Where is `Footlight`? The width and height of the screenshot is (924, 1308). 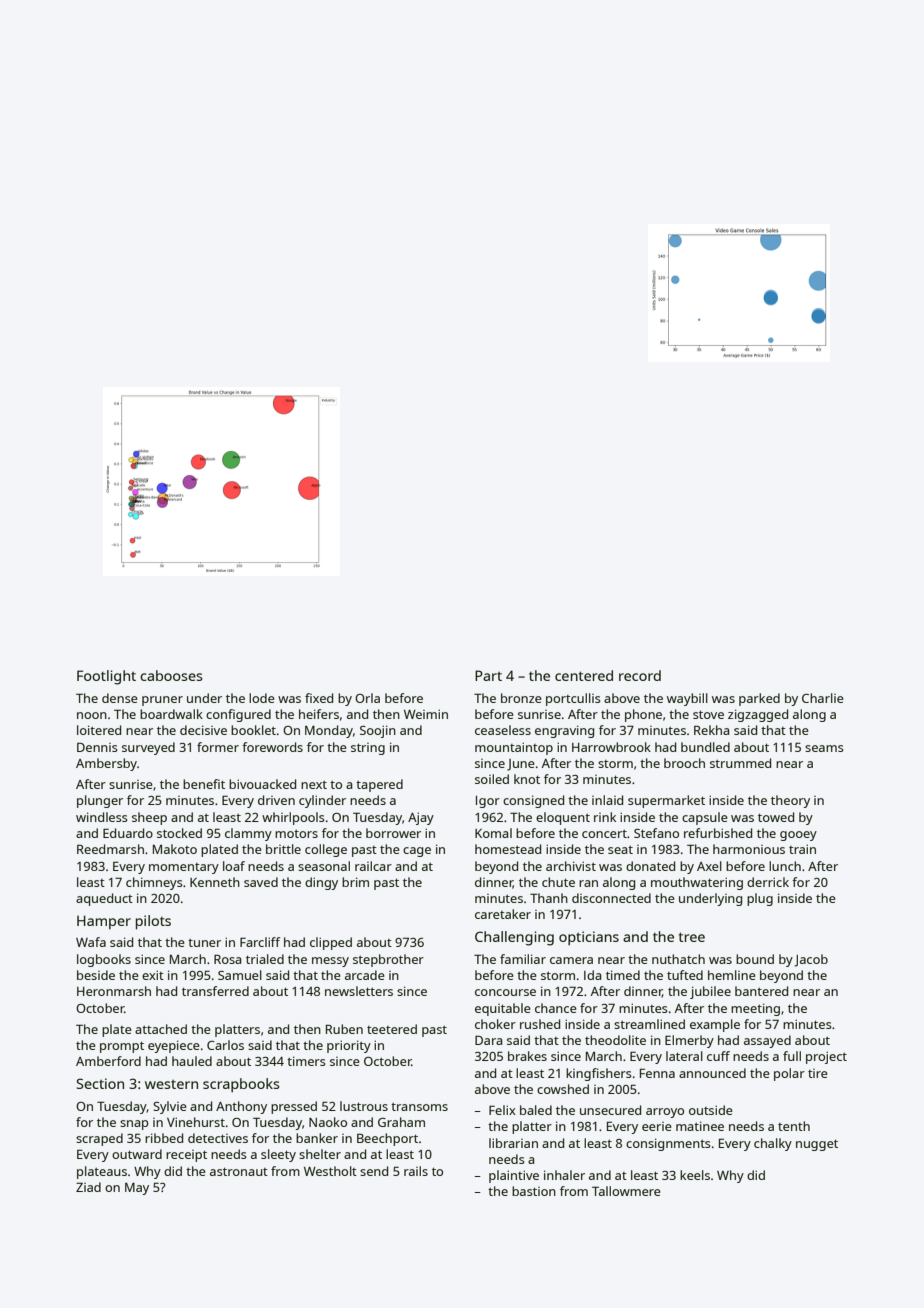
Footlight is located at coordinates (106, 677).
